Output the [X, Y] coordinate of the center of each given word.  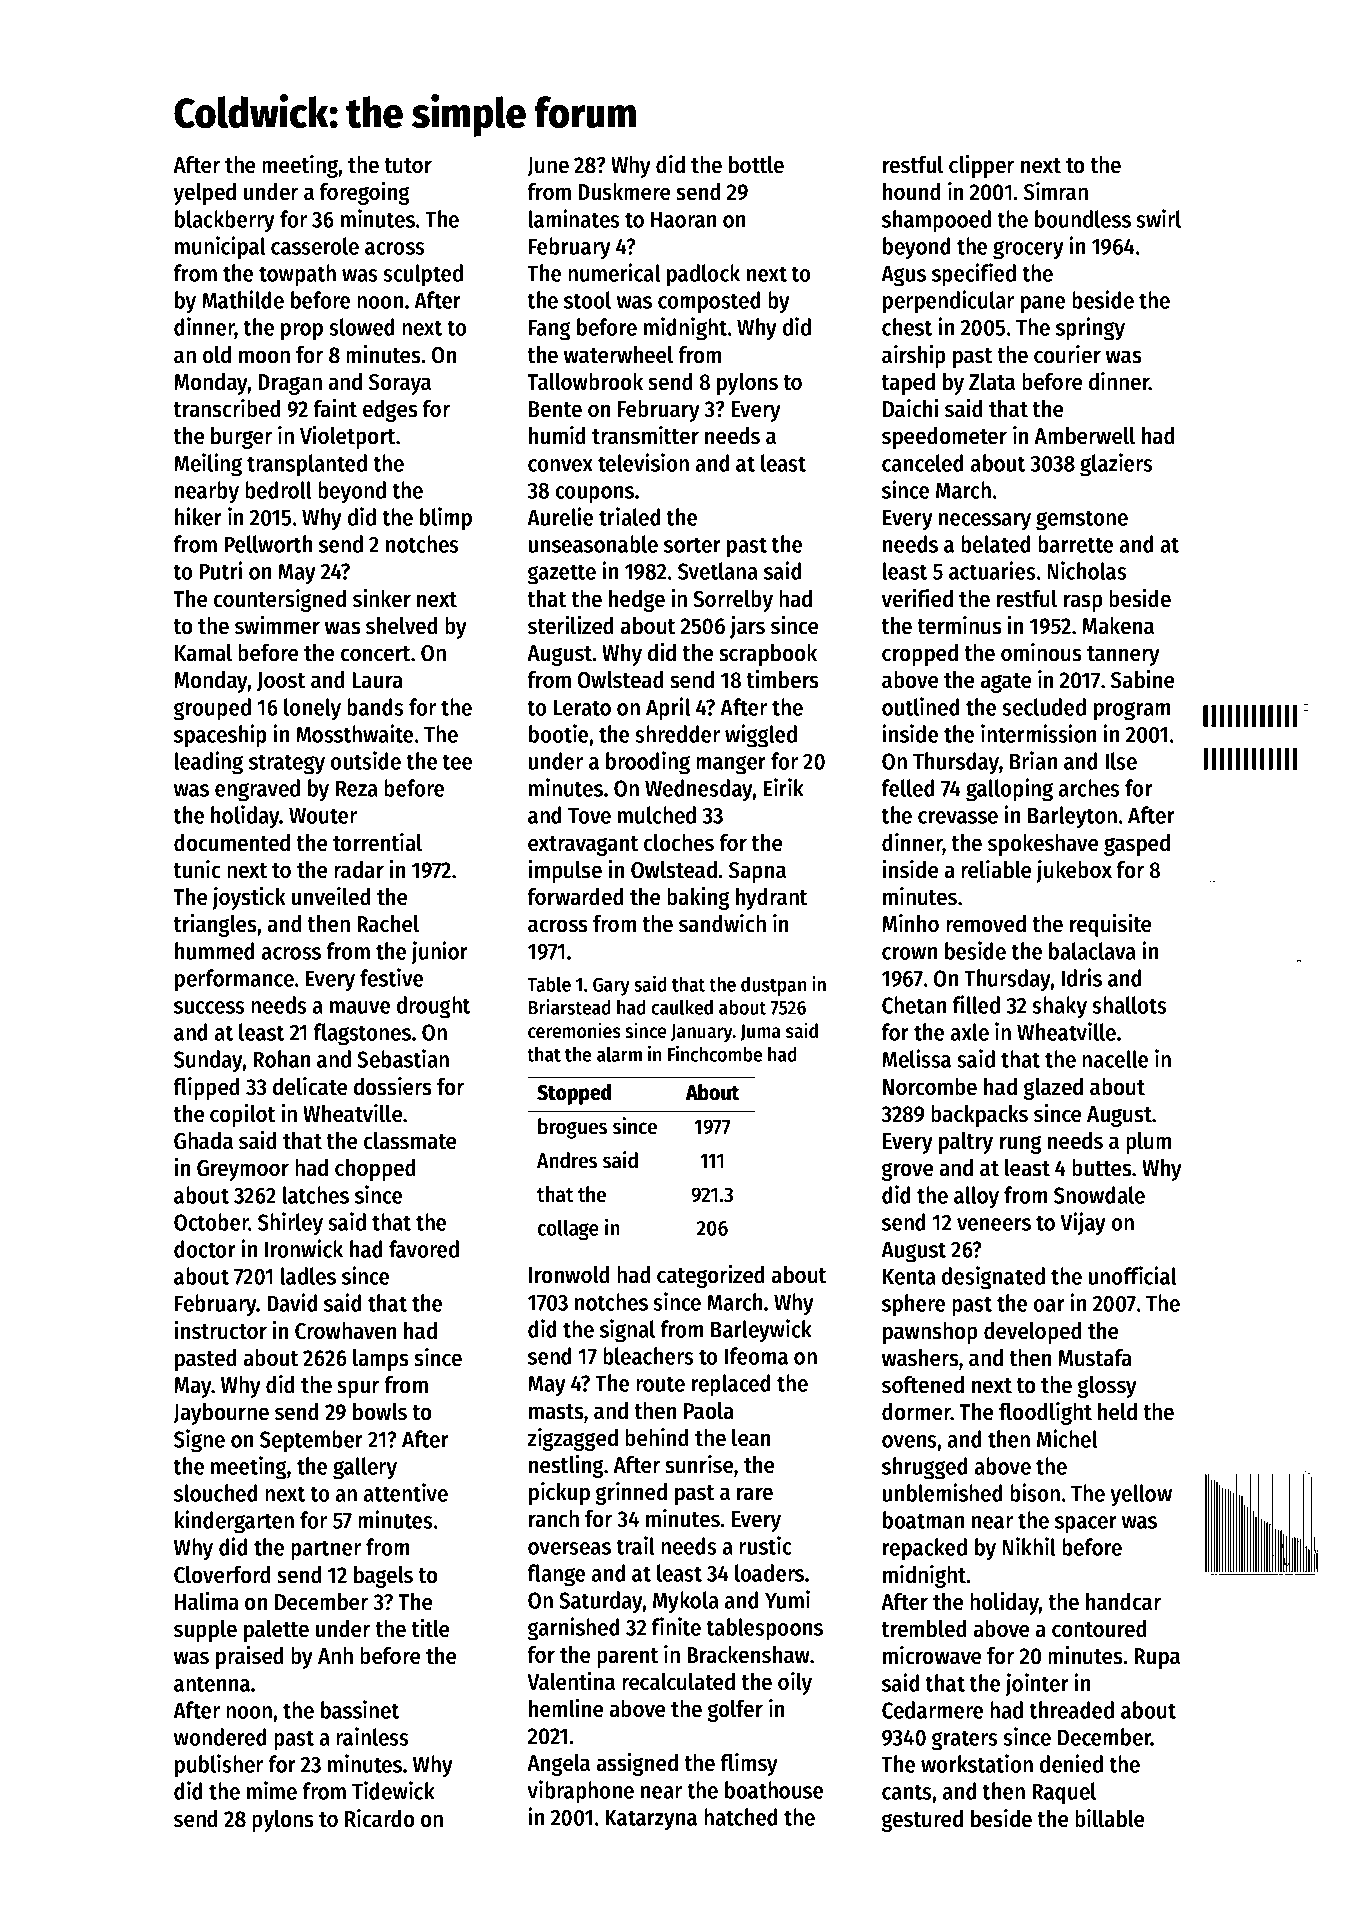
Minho [910, 923]
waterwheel [618, 355]
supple [205, 1631]
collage [568, 1229]
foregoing [364, 193]
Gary [611, 986]
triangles [215, 925]
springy [1090, 329]
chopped [375, 1170]
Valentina [571, 1681]
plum [1148, 1143]
